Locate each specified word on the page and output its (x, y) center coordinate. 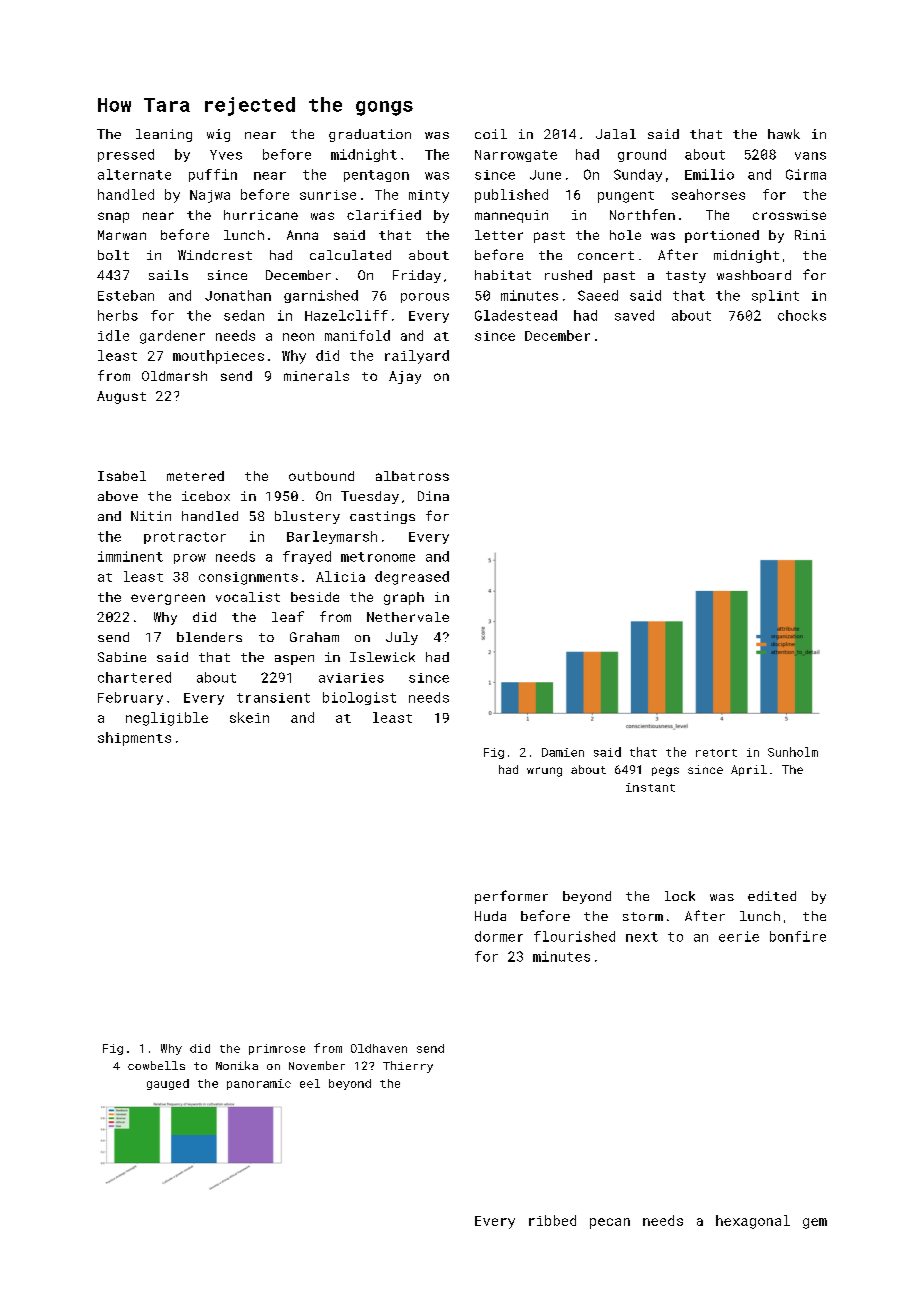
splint (775, 296)
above (118, 496)
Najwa (210, 196)
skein (249, 717)
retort (716, 753)
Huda (490, 916)
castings (382, 517)
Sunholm (793, 752)
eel (310, 1083)
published (511, 196)
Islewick (382, 657)
